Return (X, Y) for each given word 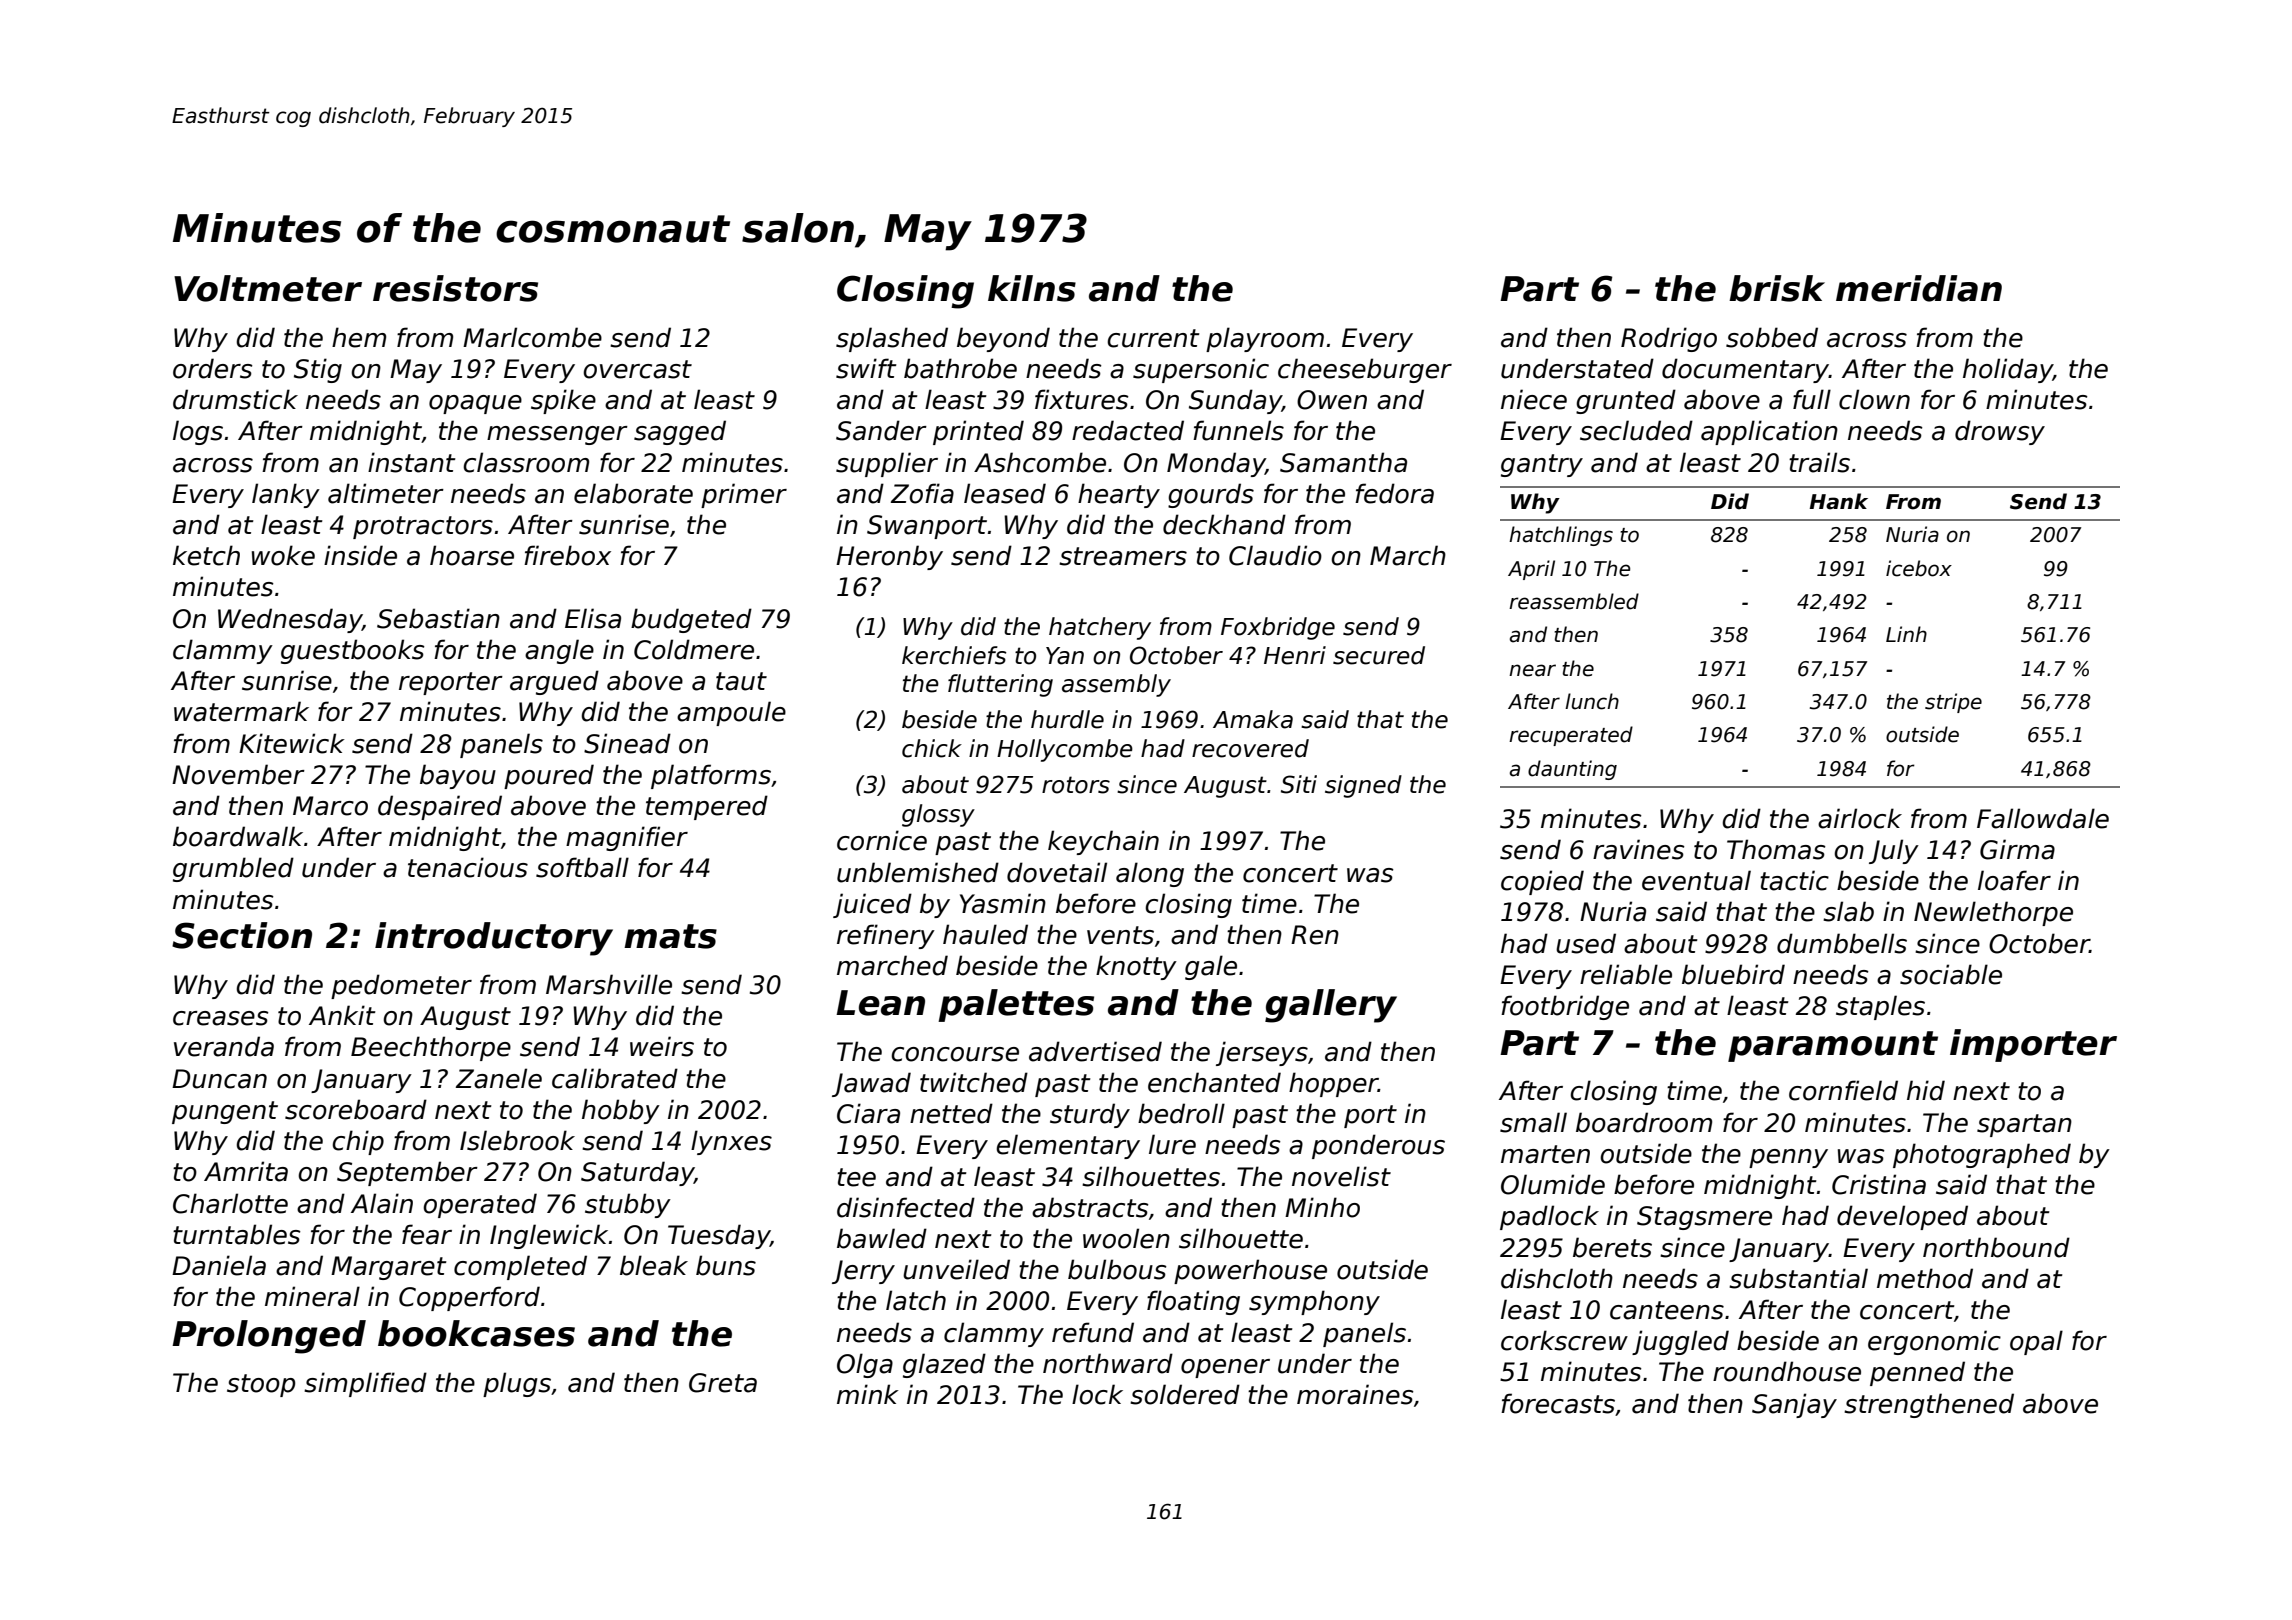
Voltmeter (268, 288)
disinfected (906, 1207)
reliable (1626, 974)
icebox (1919, 568)
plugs (517, 1384)
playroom (1265, 339)
